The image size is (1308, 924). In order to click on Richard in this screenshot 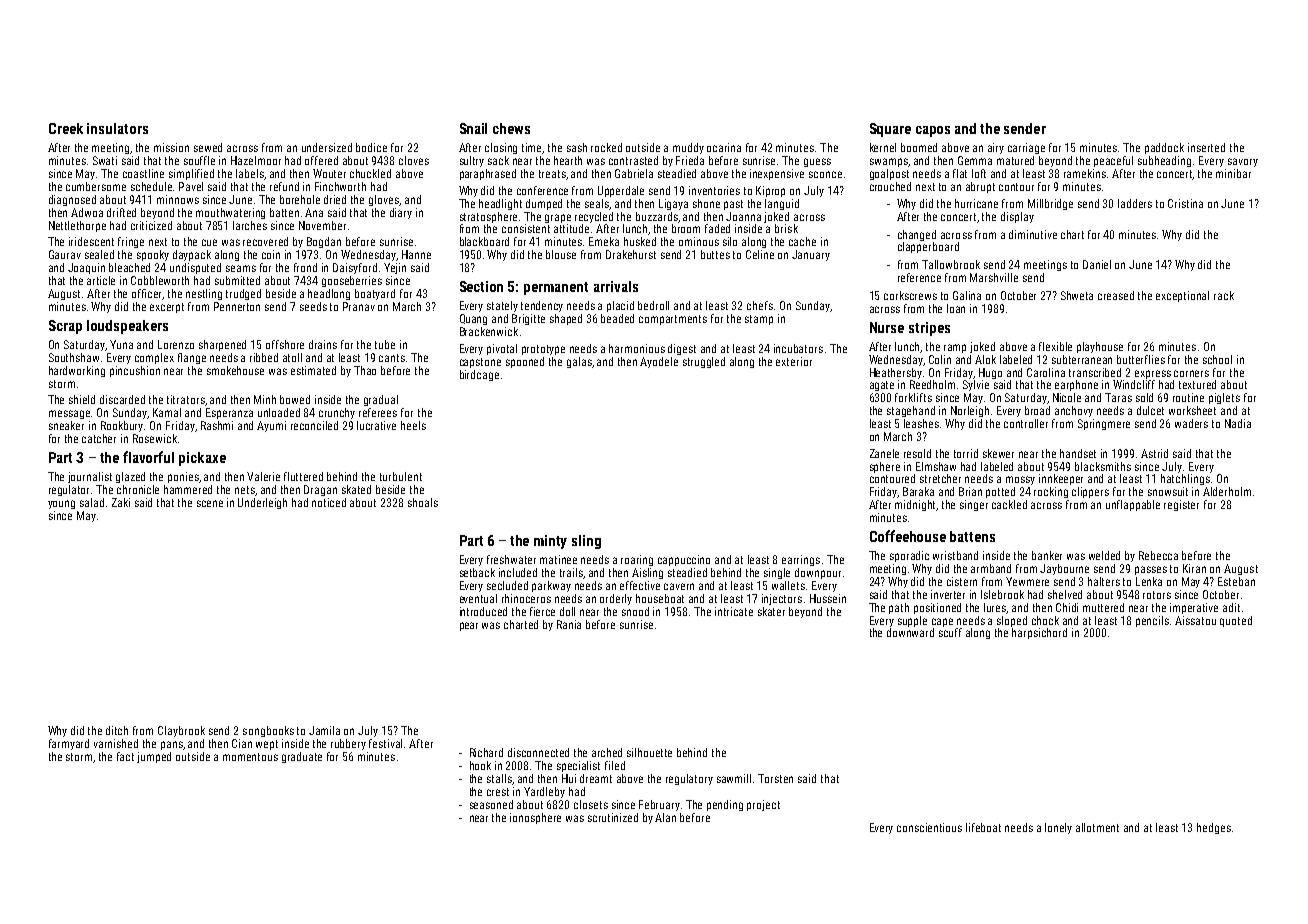, I will do `click(486, 752)`.
